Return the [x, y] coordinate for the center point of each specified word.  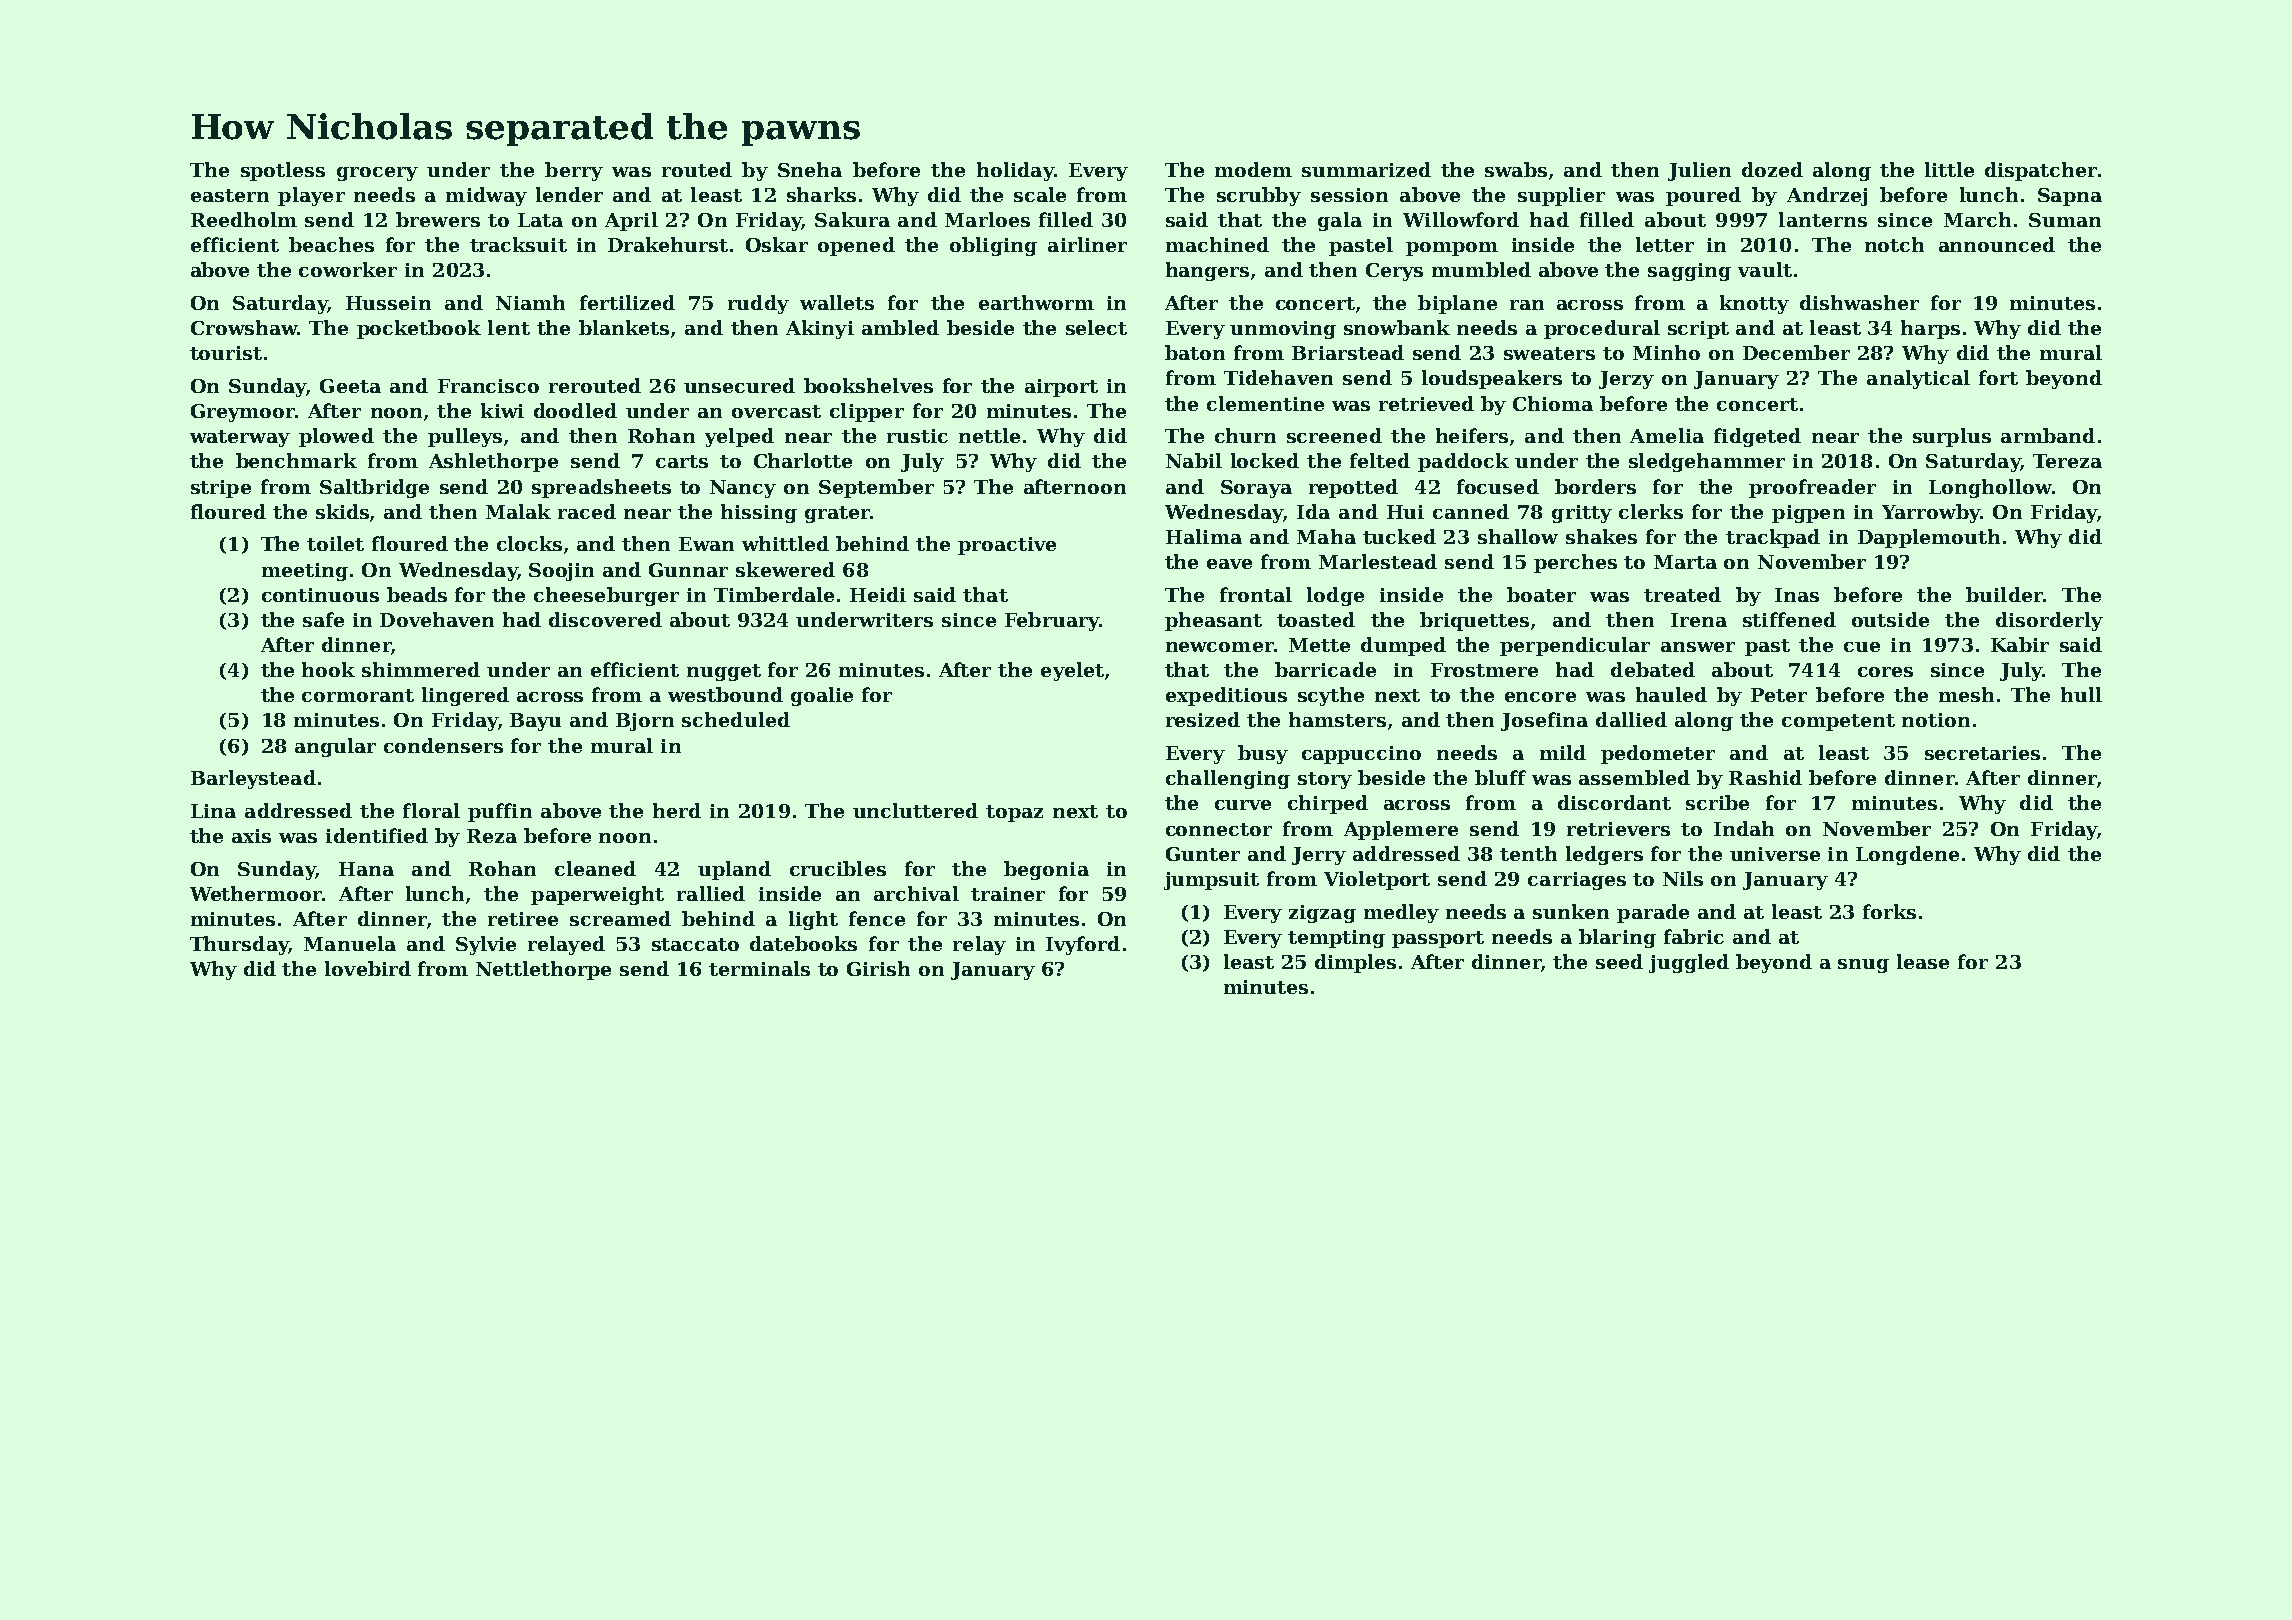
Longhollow [1990, 488]
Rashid [1765, 777]
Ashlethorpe [493, 462]
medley [1401, 913]
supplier [1561, 196]
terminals [759, 968]
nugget [724, 672]
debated [1653, 669]
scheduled [736, 719]
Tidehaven [1278, 377]
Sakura [852, 219]
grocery [377, 174]
